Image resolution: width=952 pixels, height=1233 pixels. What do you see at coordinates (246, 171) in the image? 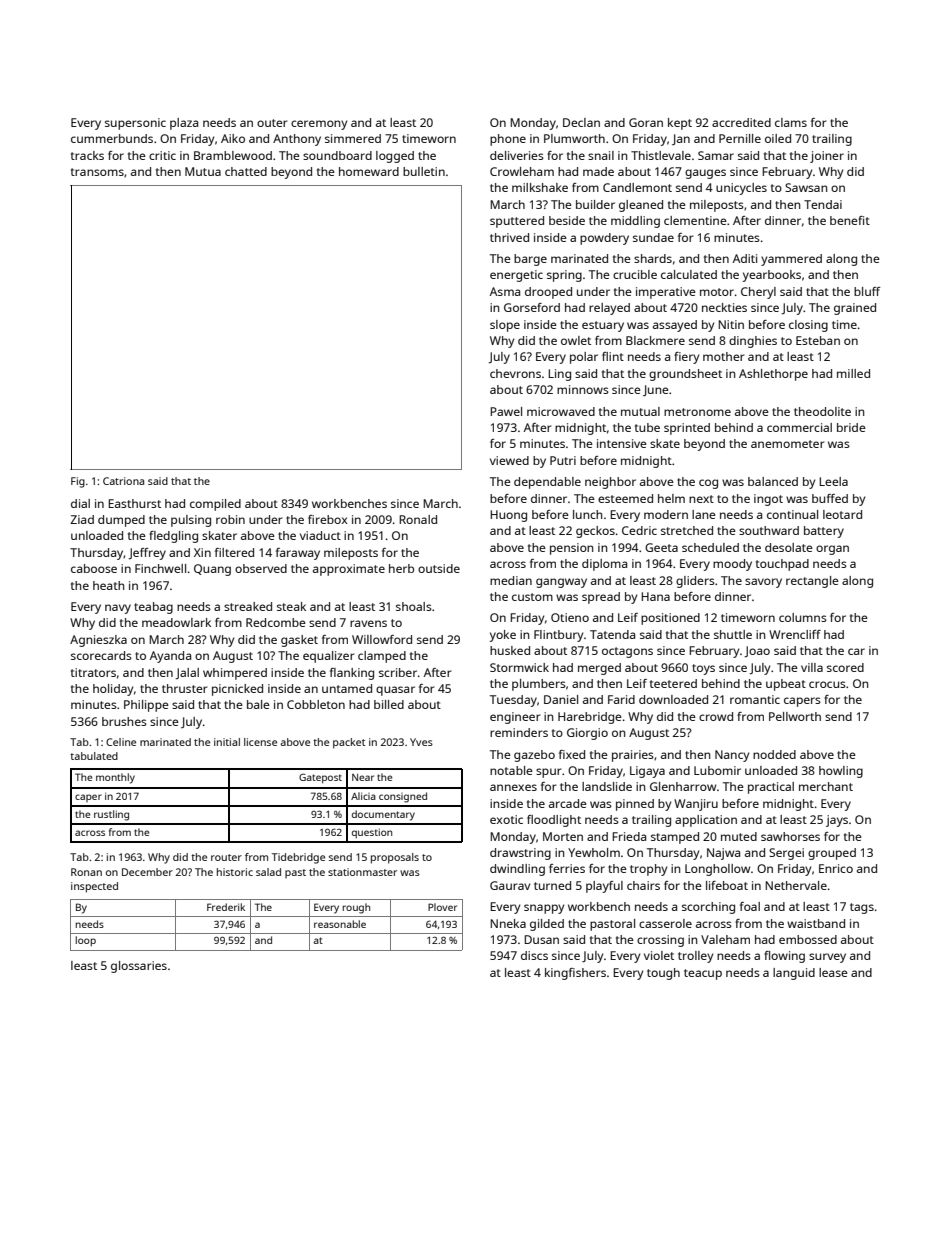
I see `chatted` at bounding box center [246, 171].
